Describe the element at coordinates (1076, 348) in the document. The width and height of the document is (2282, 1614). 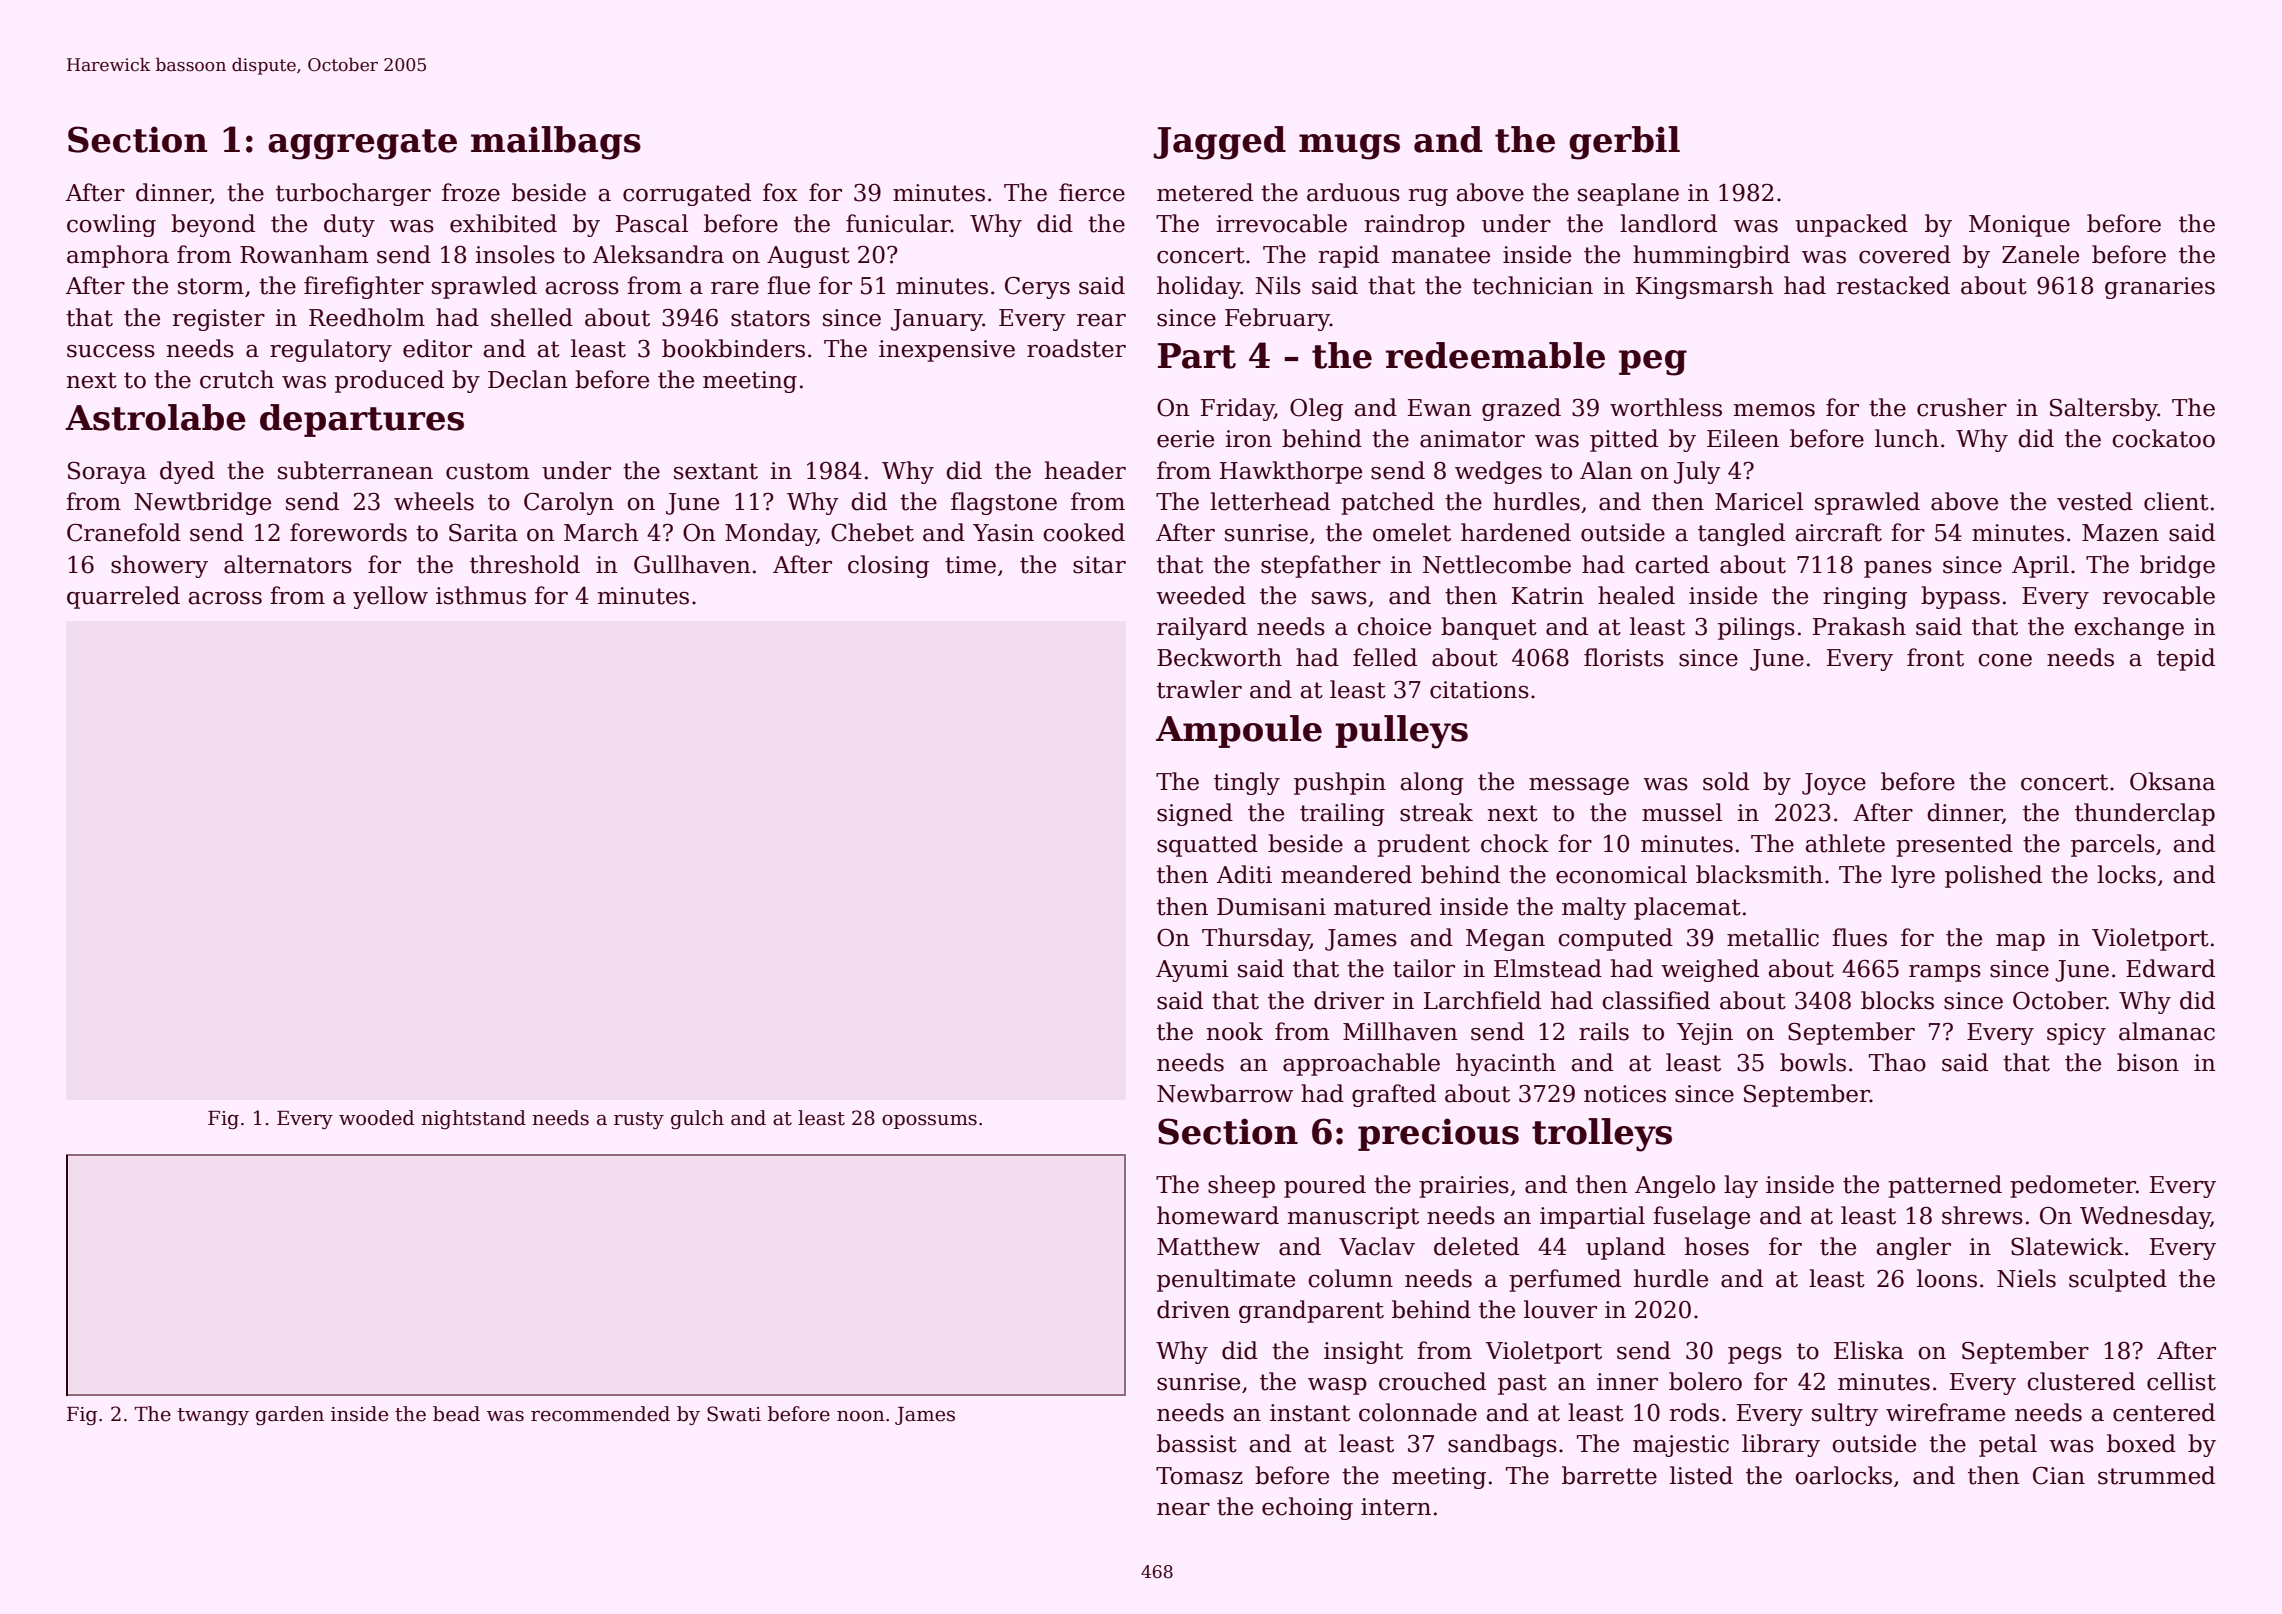
I see `roadster` at that location.
